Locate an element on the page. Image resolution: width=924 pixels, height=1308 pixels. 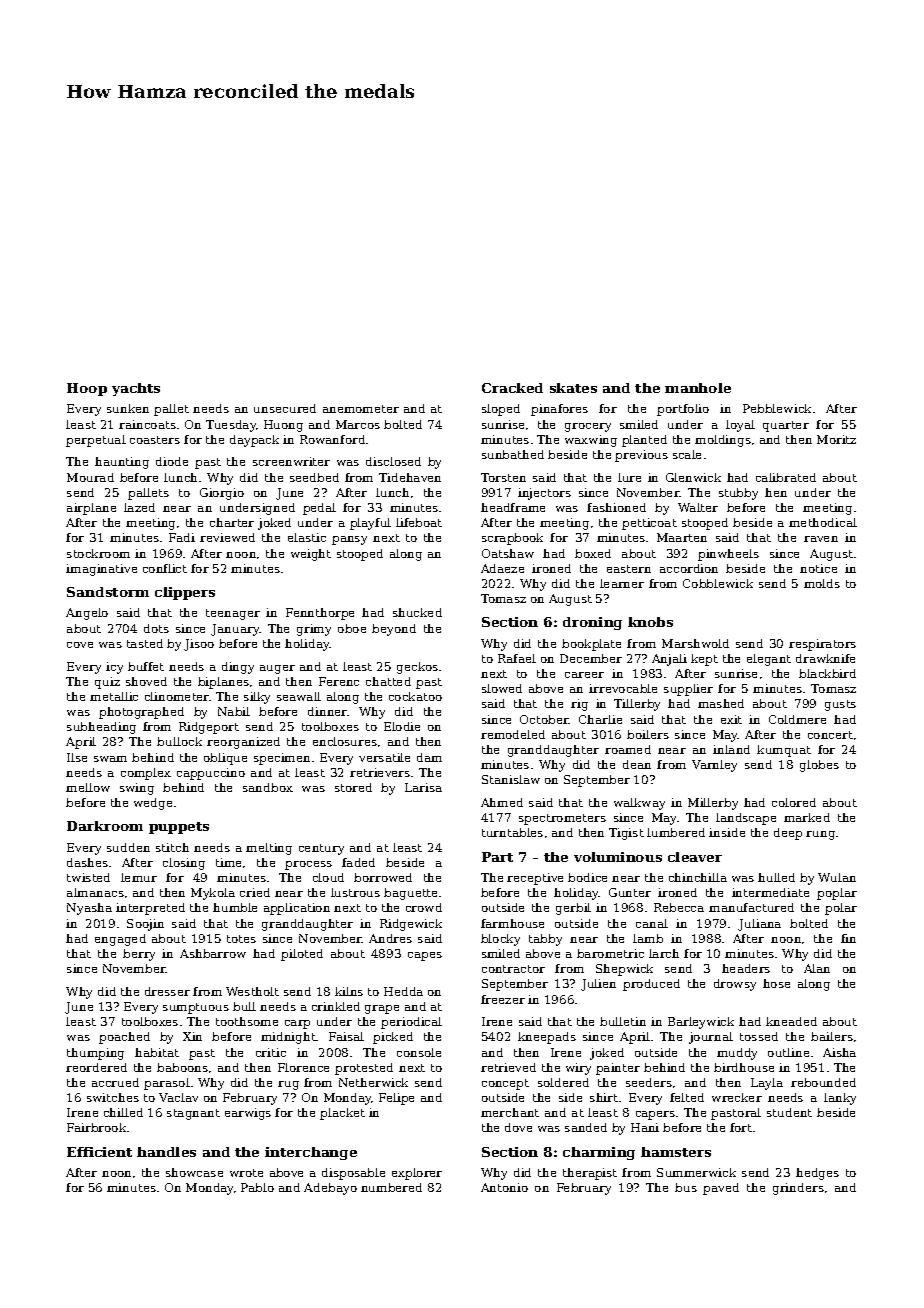
droning is located at coordinates (592, 623).
